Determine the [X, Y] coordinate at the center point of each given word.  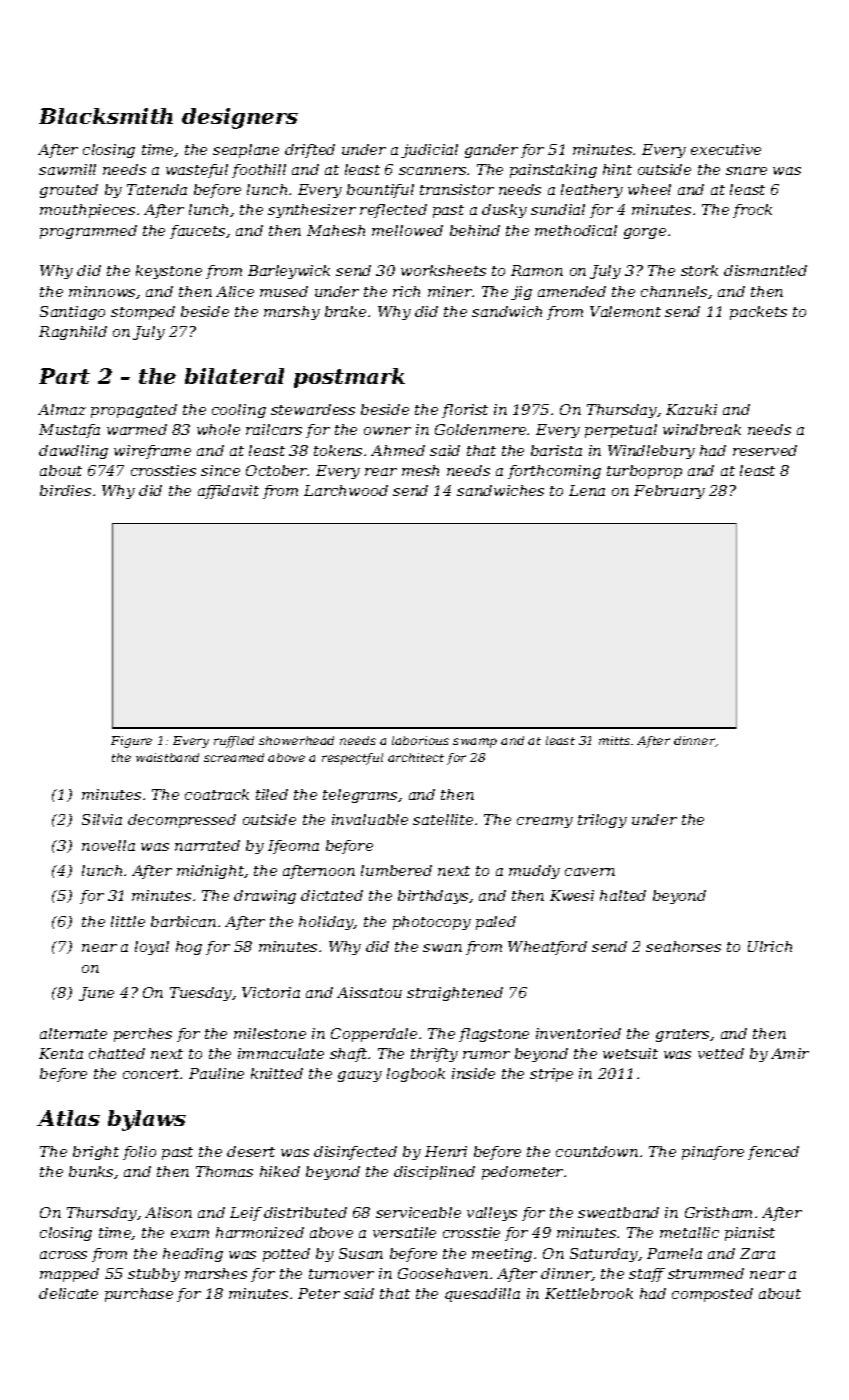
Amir [790, 1053]
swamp [475, 743]
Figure [131, 742]
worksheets [443, 270]
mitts [614, 740]
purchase [139, 1295]
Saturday [604, 1255]
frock [752, 211]
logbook [416, 1075]
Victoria [271, 992]
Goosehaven [443, 1273]
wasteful [197, 171]
